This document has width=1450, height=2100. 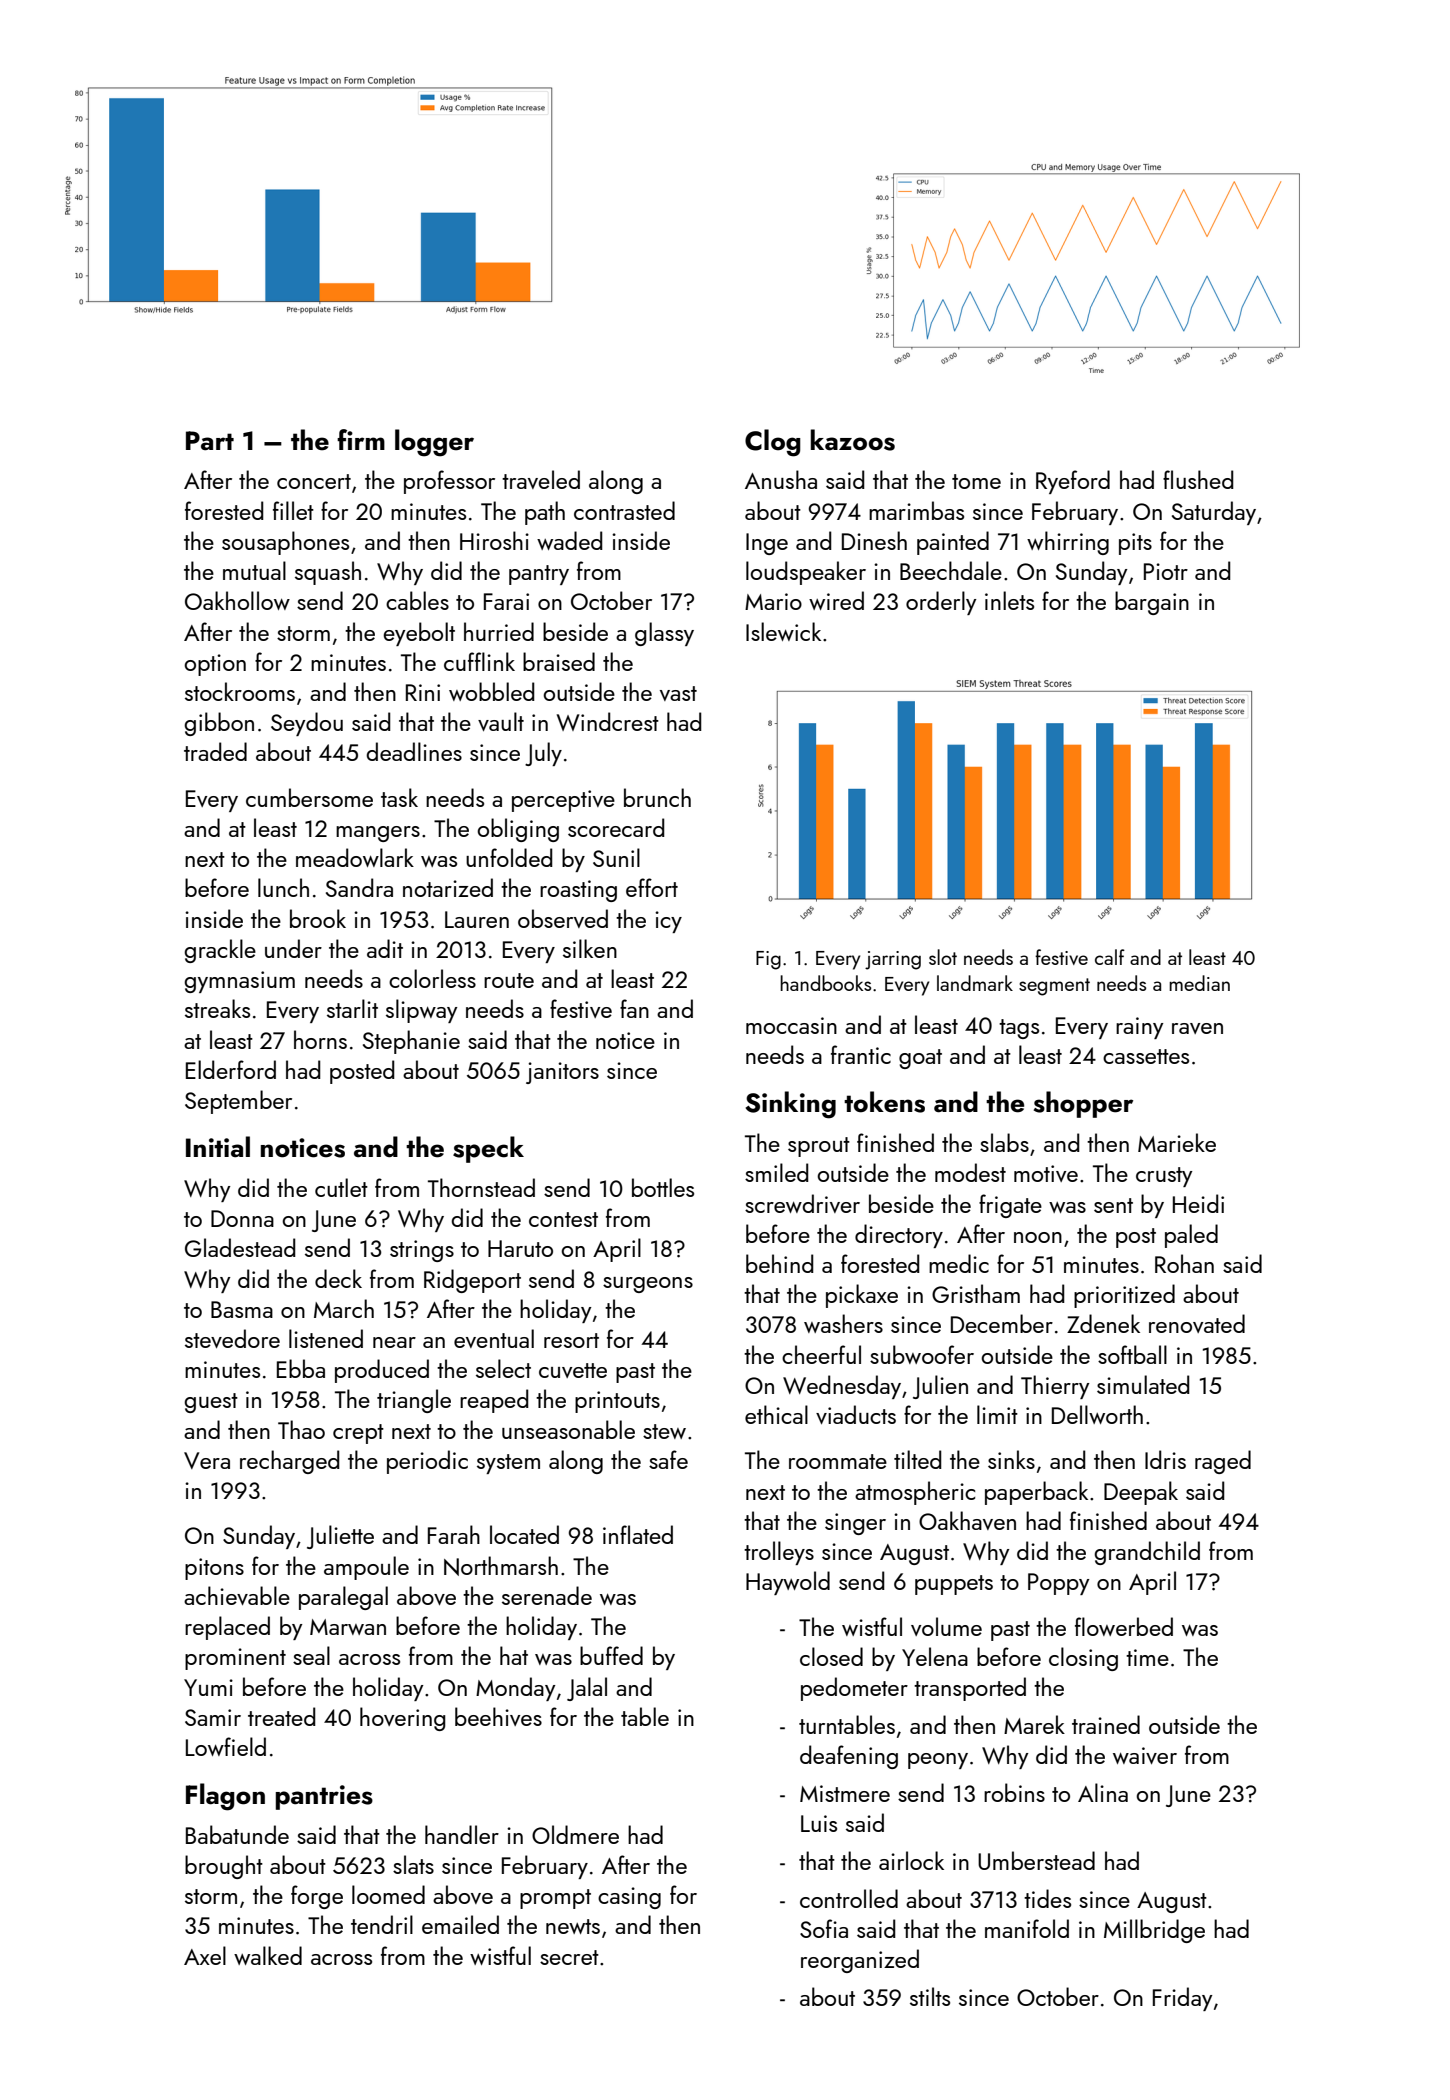 I want to click on Juliette, so click(x=340, y=1537).
